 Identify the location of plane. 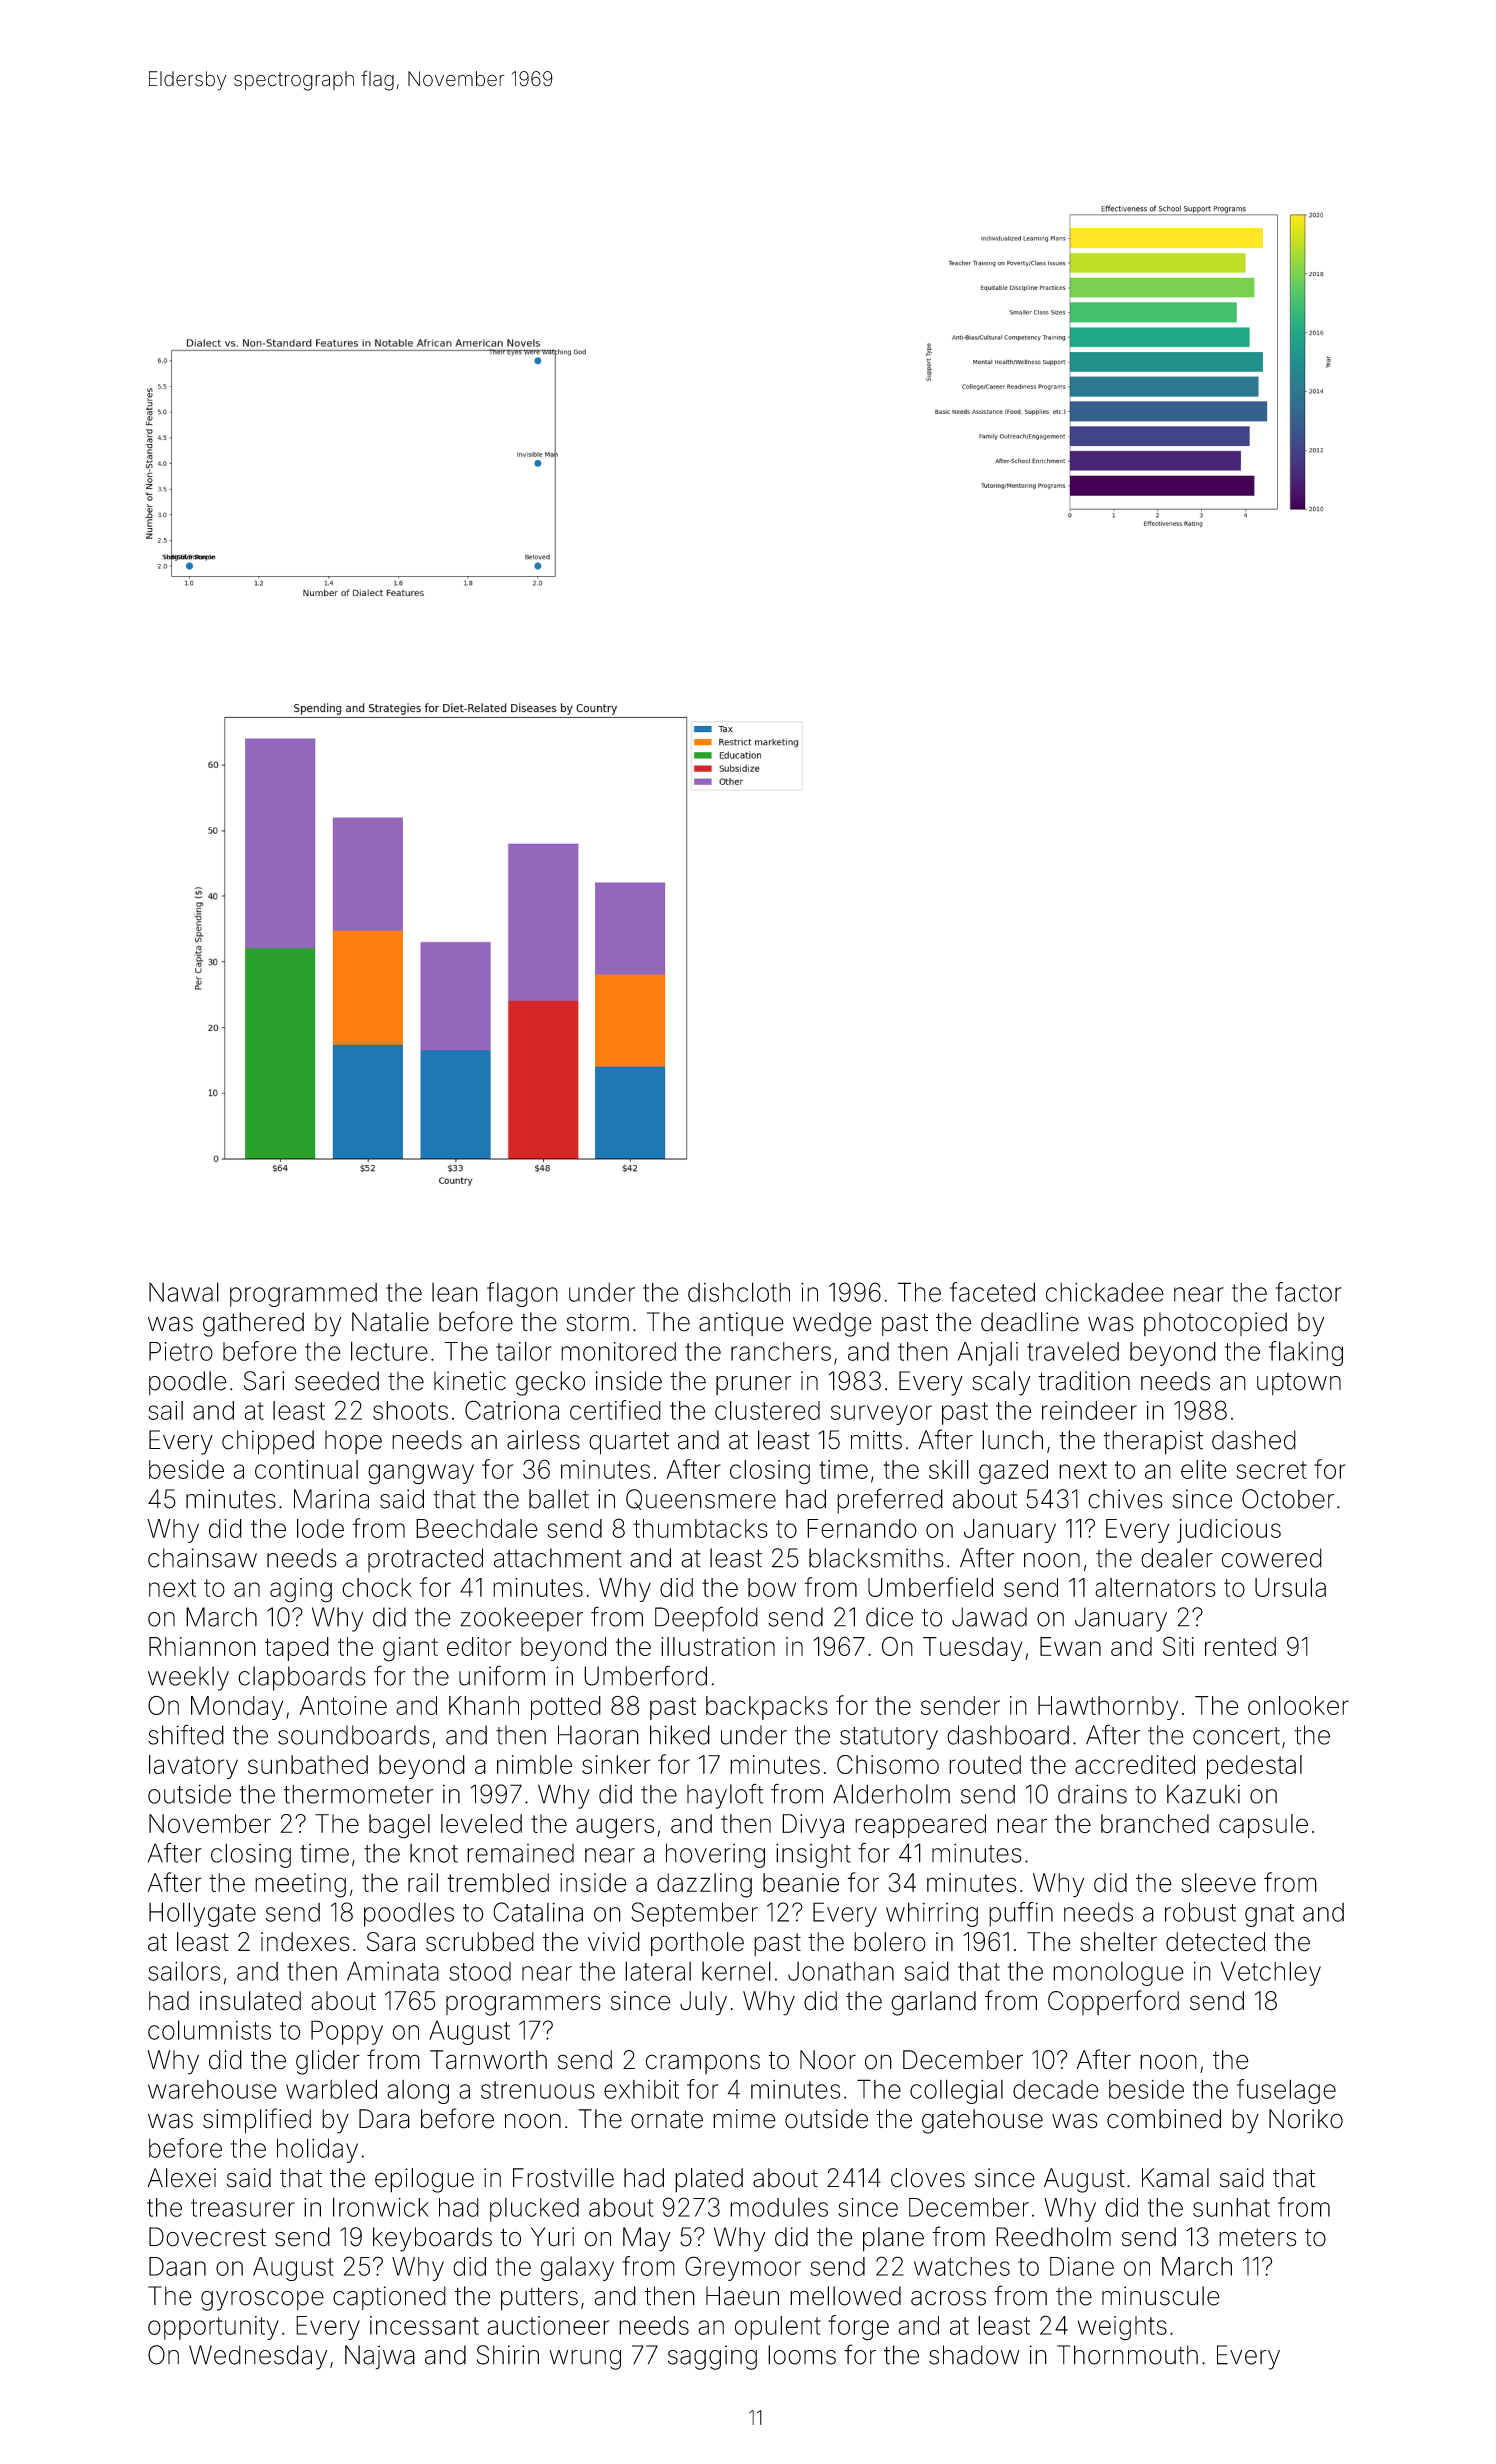
(893, 2239).
